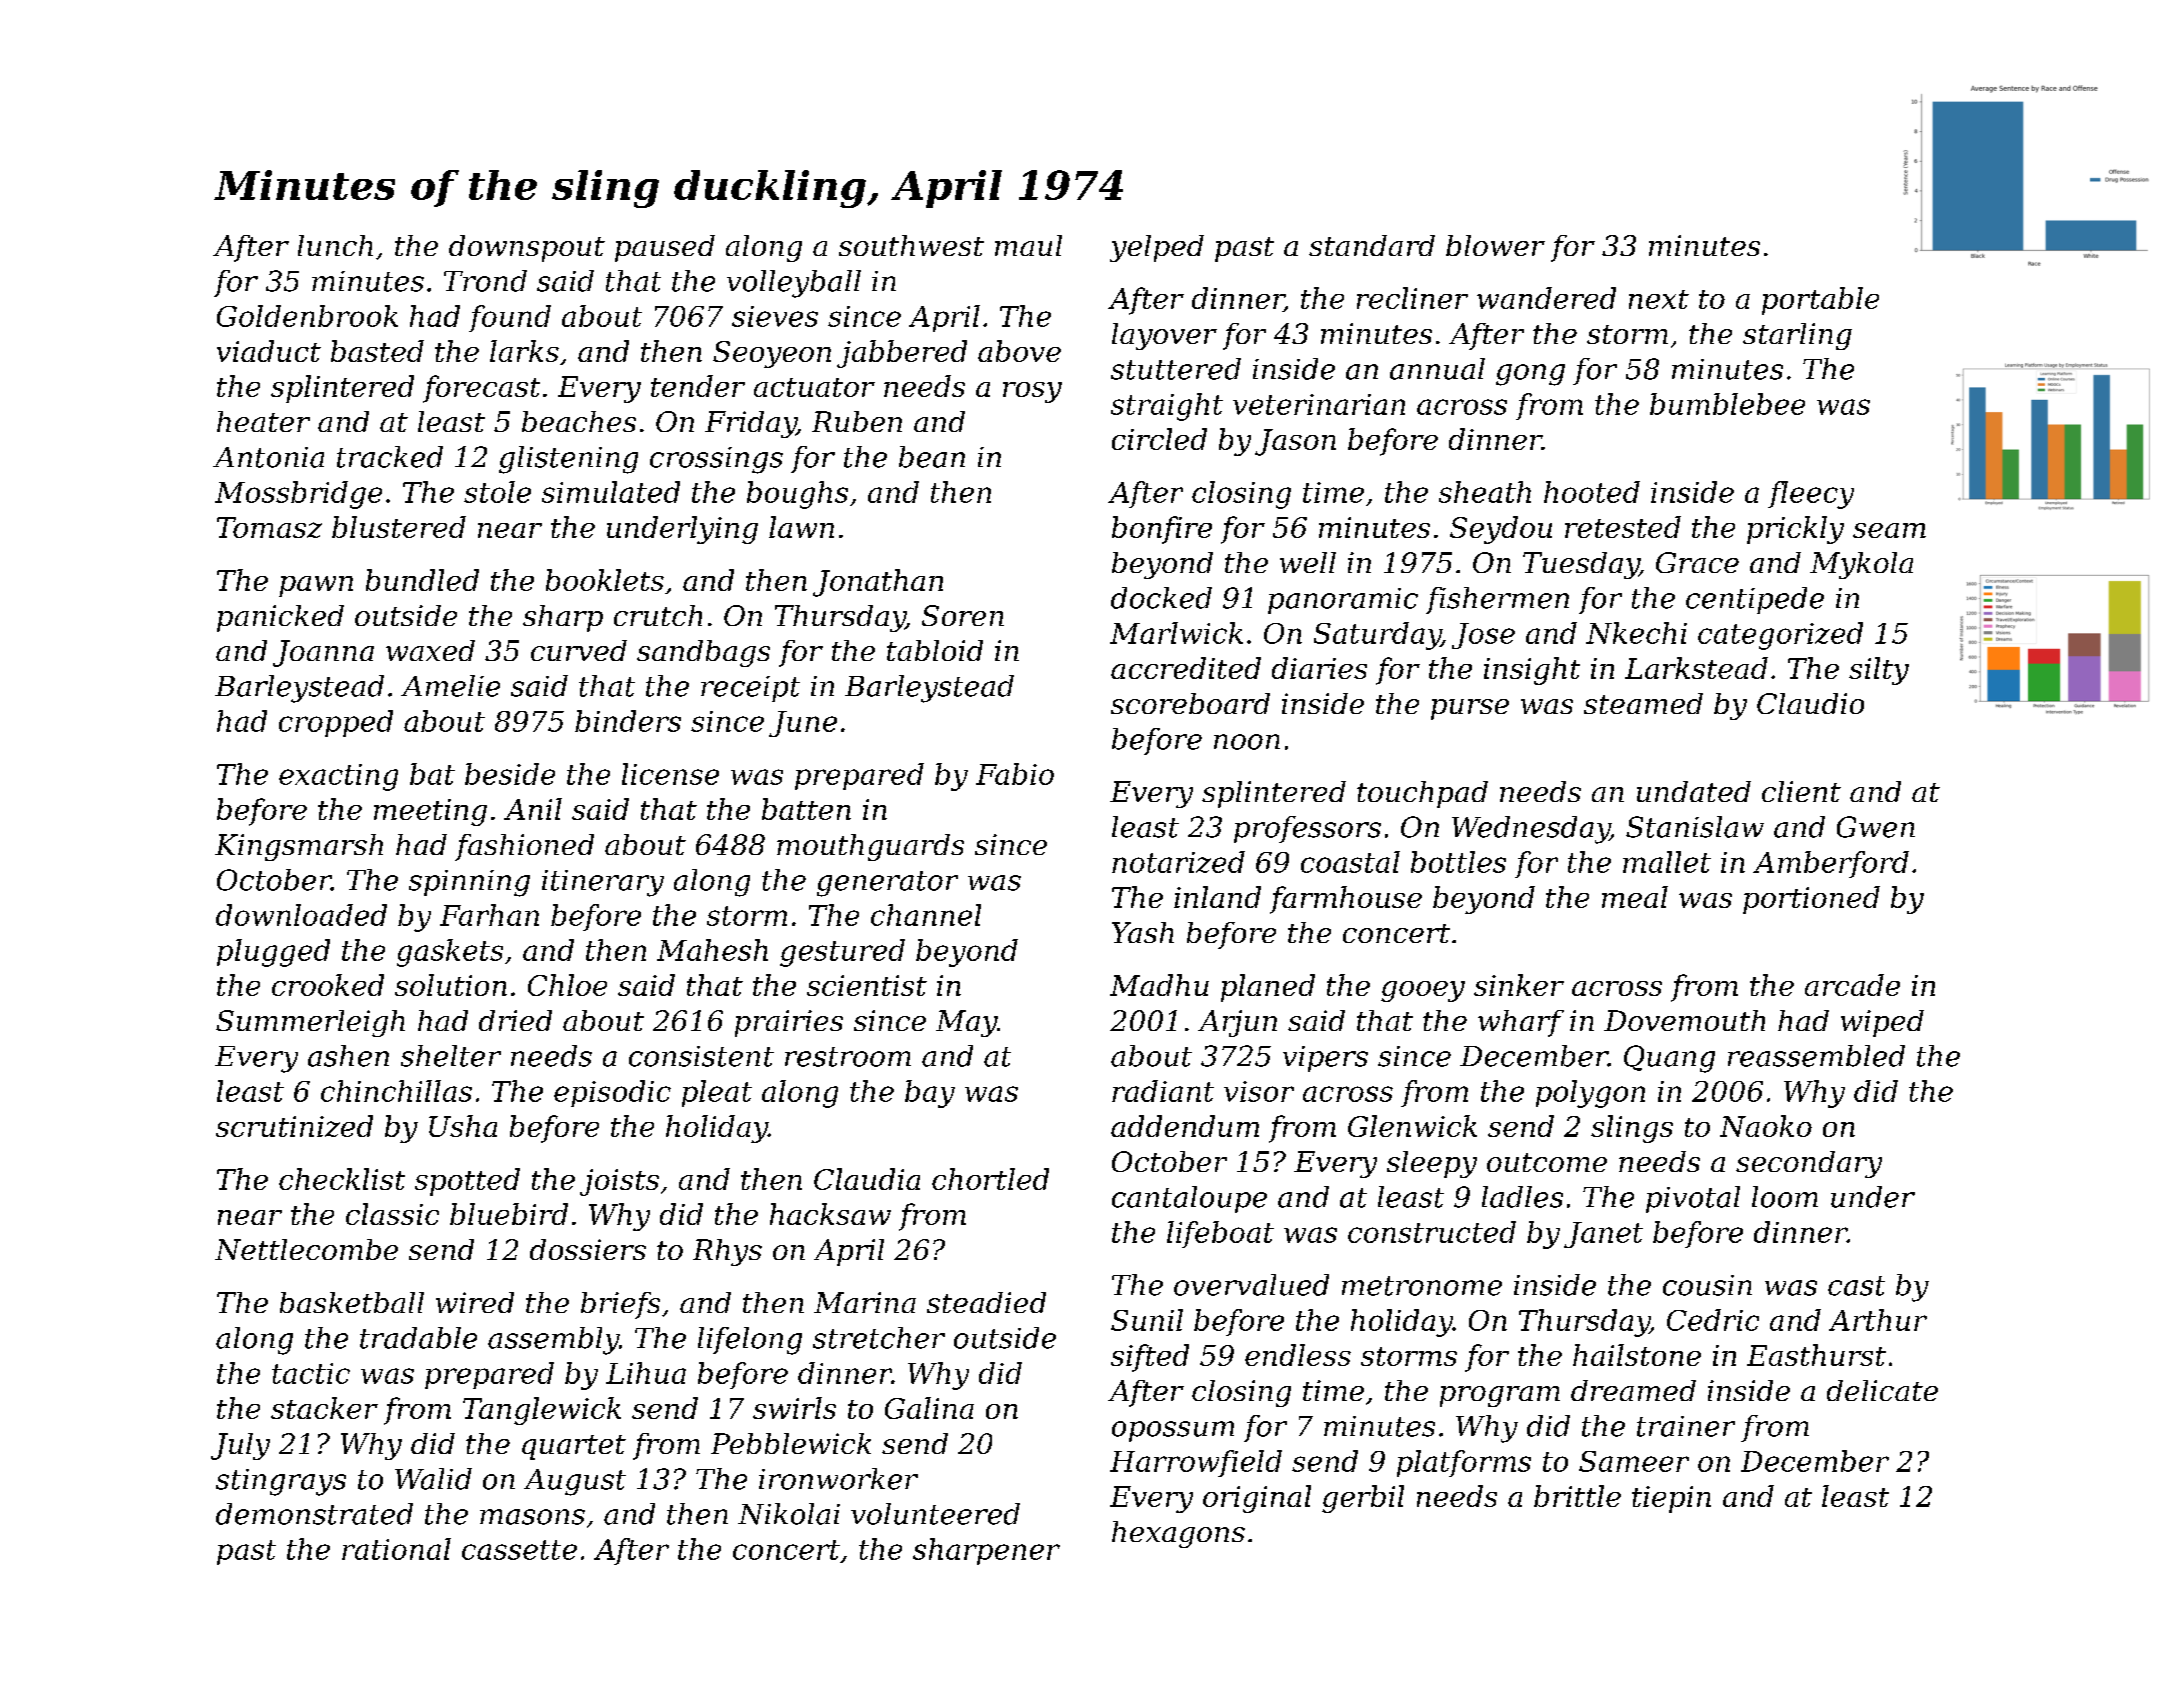  What do you see at coordinates (865, 1302) in the screenshot?
I see `Marina` at bounding box center [865, 1302].
